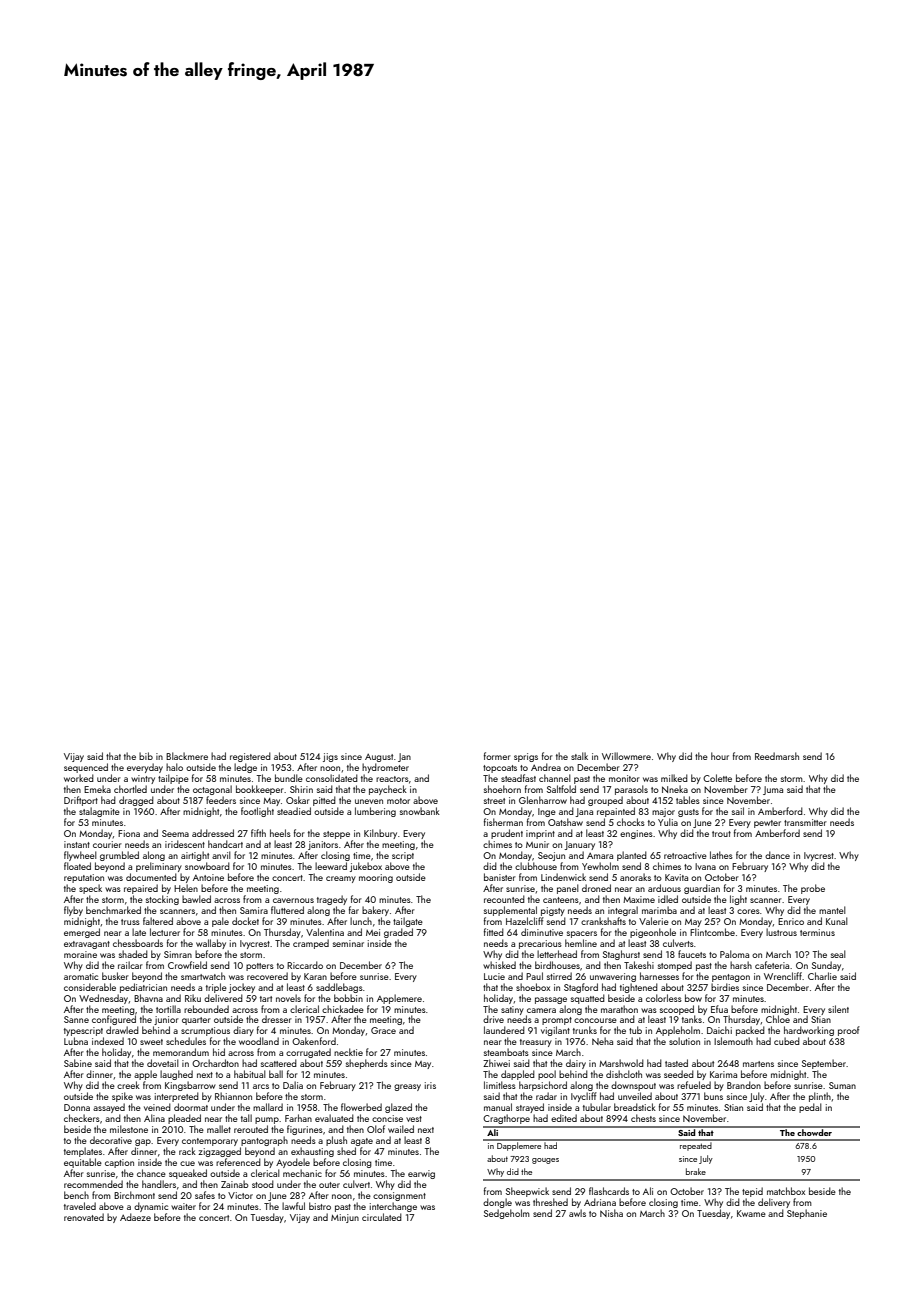  Describe the element at coordinates (205, 1031) in the screenshot. I see `scrumptious` at that location.
